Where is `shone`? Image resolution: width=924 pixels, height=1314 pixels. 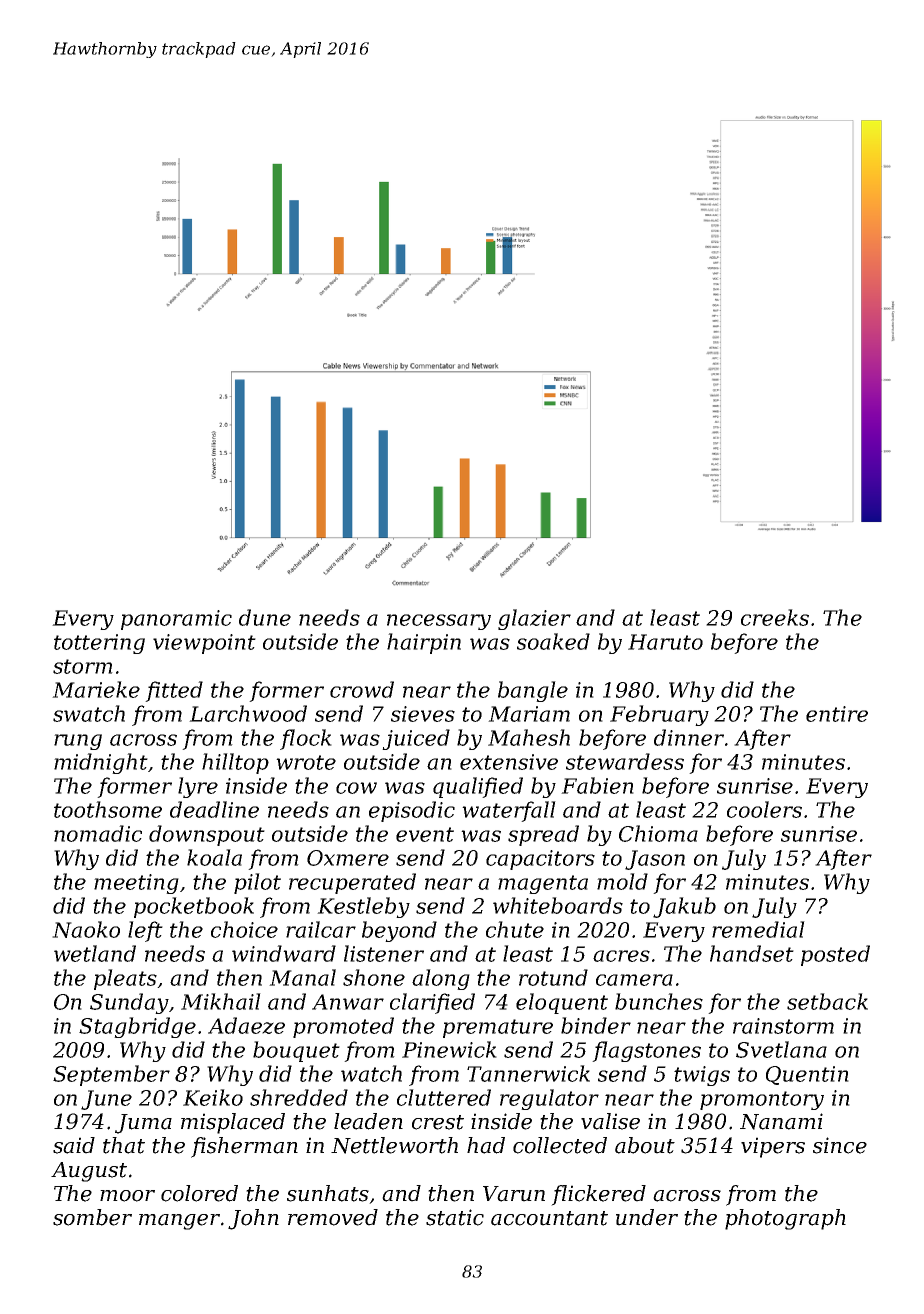 shone is located at coordinates (374, 977).
